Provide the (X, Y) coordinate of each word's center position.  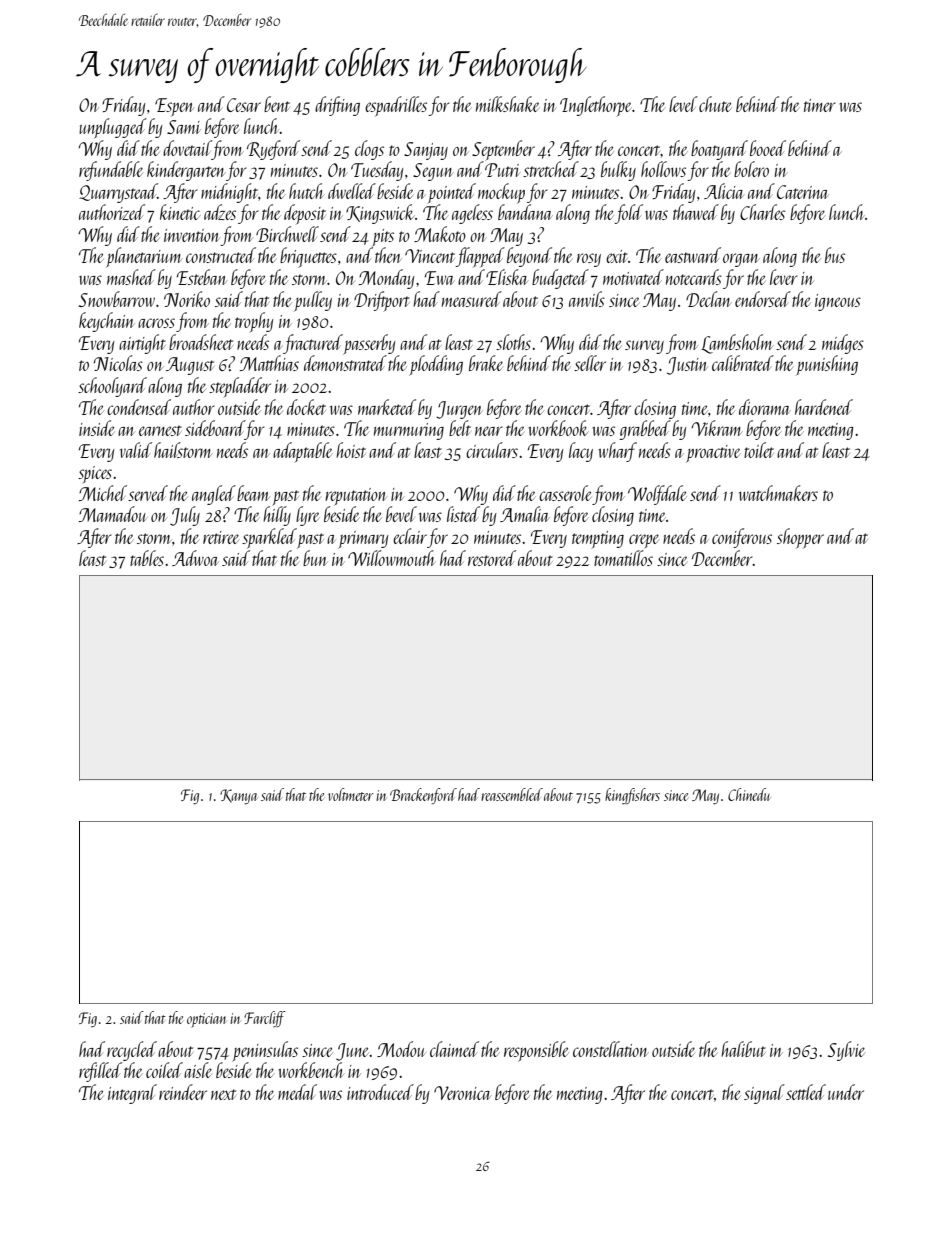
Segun (433, 172)
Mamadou (113, 514)
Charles (762, 212)
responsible (536, 1051)
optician (206, 1020)
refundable (111, 171)
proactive (714, 453)
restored (492, 558)
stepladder (240, 387)
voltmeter (351, 794)
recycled (132, 1051)
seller (590, 363)
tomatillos (623, 558)
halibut (743, 1049)
